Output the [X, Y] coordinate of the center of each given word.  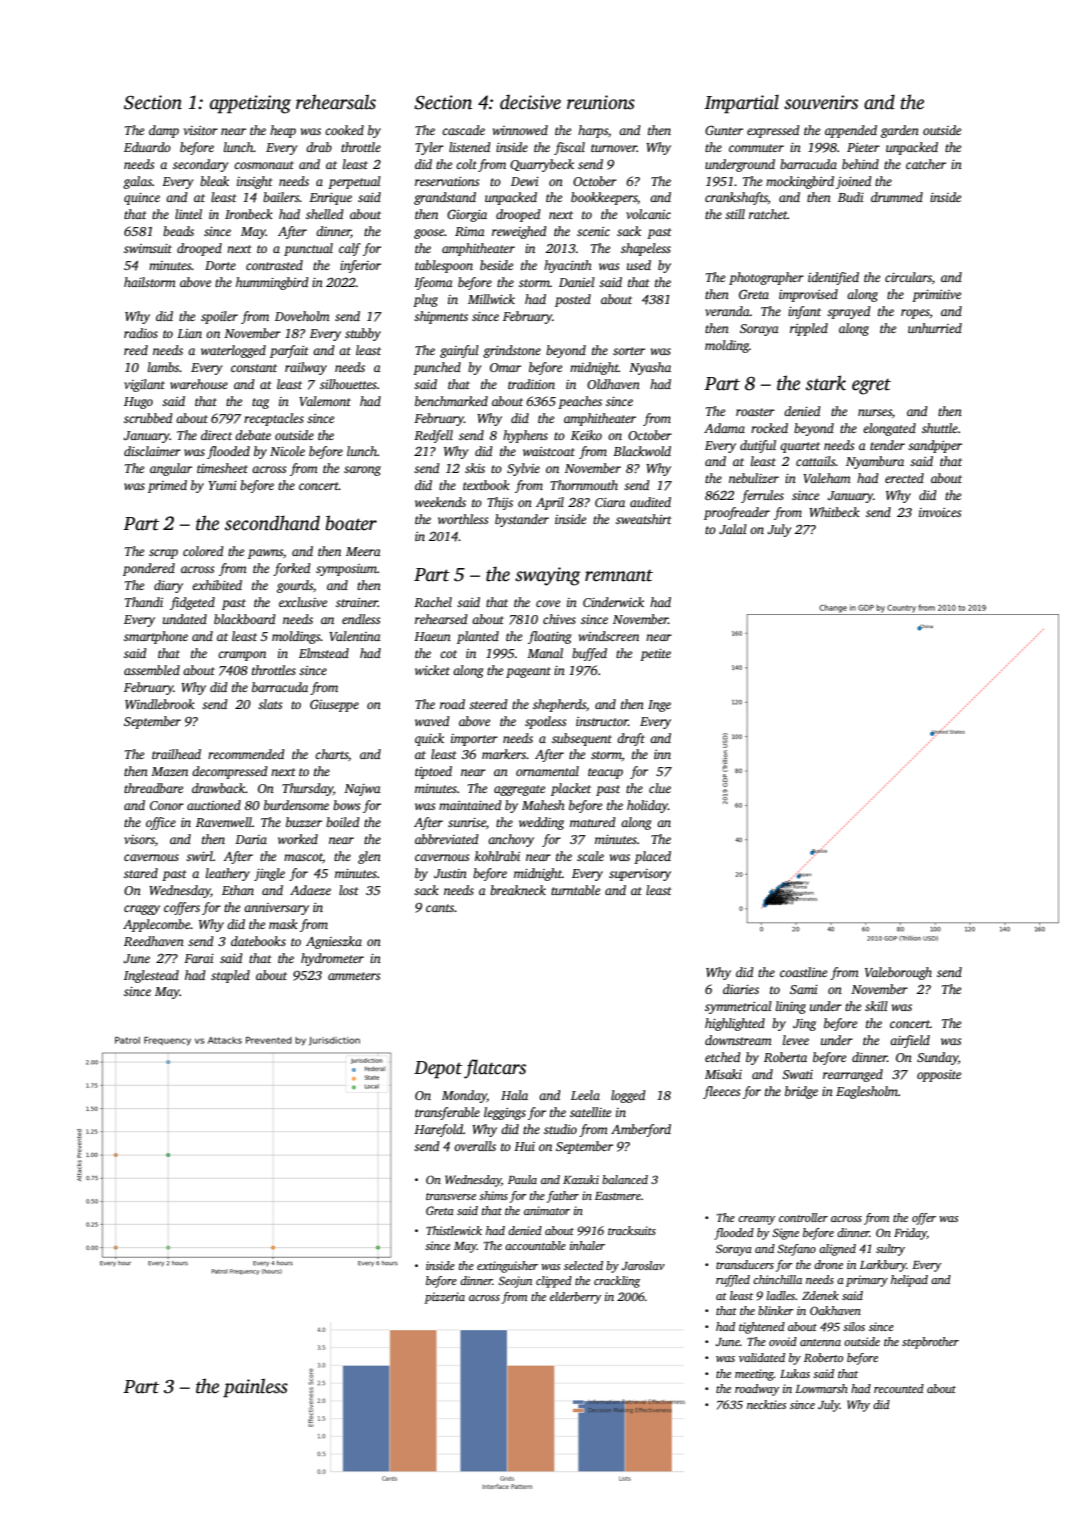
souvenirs [821, 102]
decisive [530, 102]
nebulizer [754, 478]
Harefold [438, 1130]
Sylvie [523, 469]
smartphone [156, 637]
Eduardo [147, 147]
